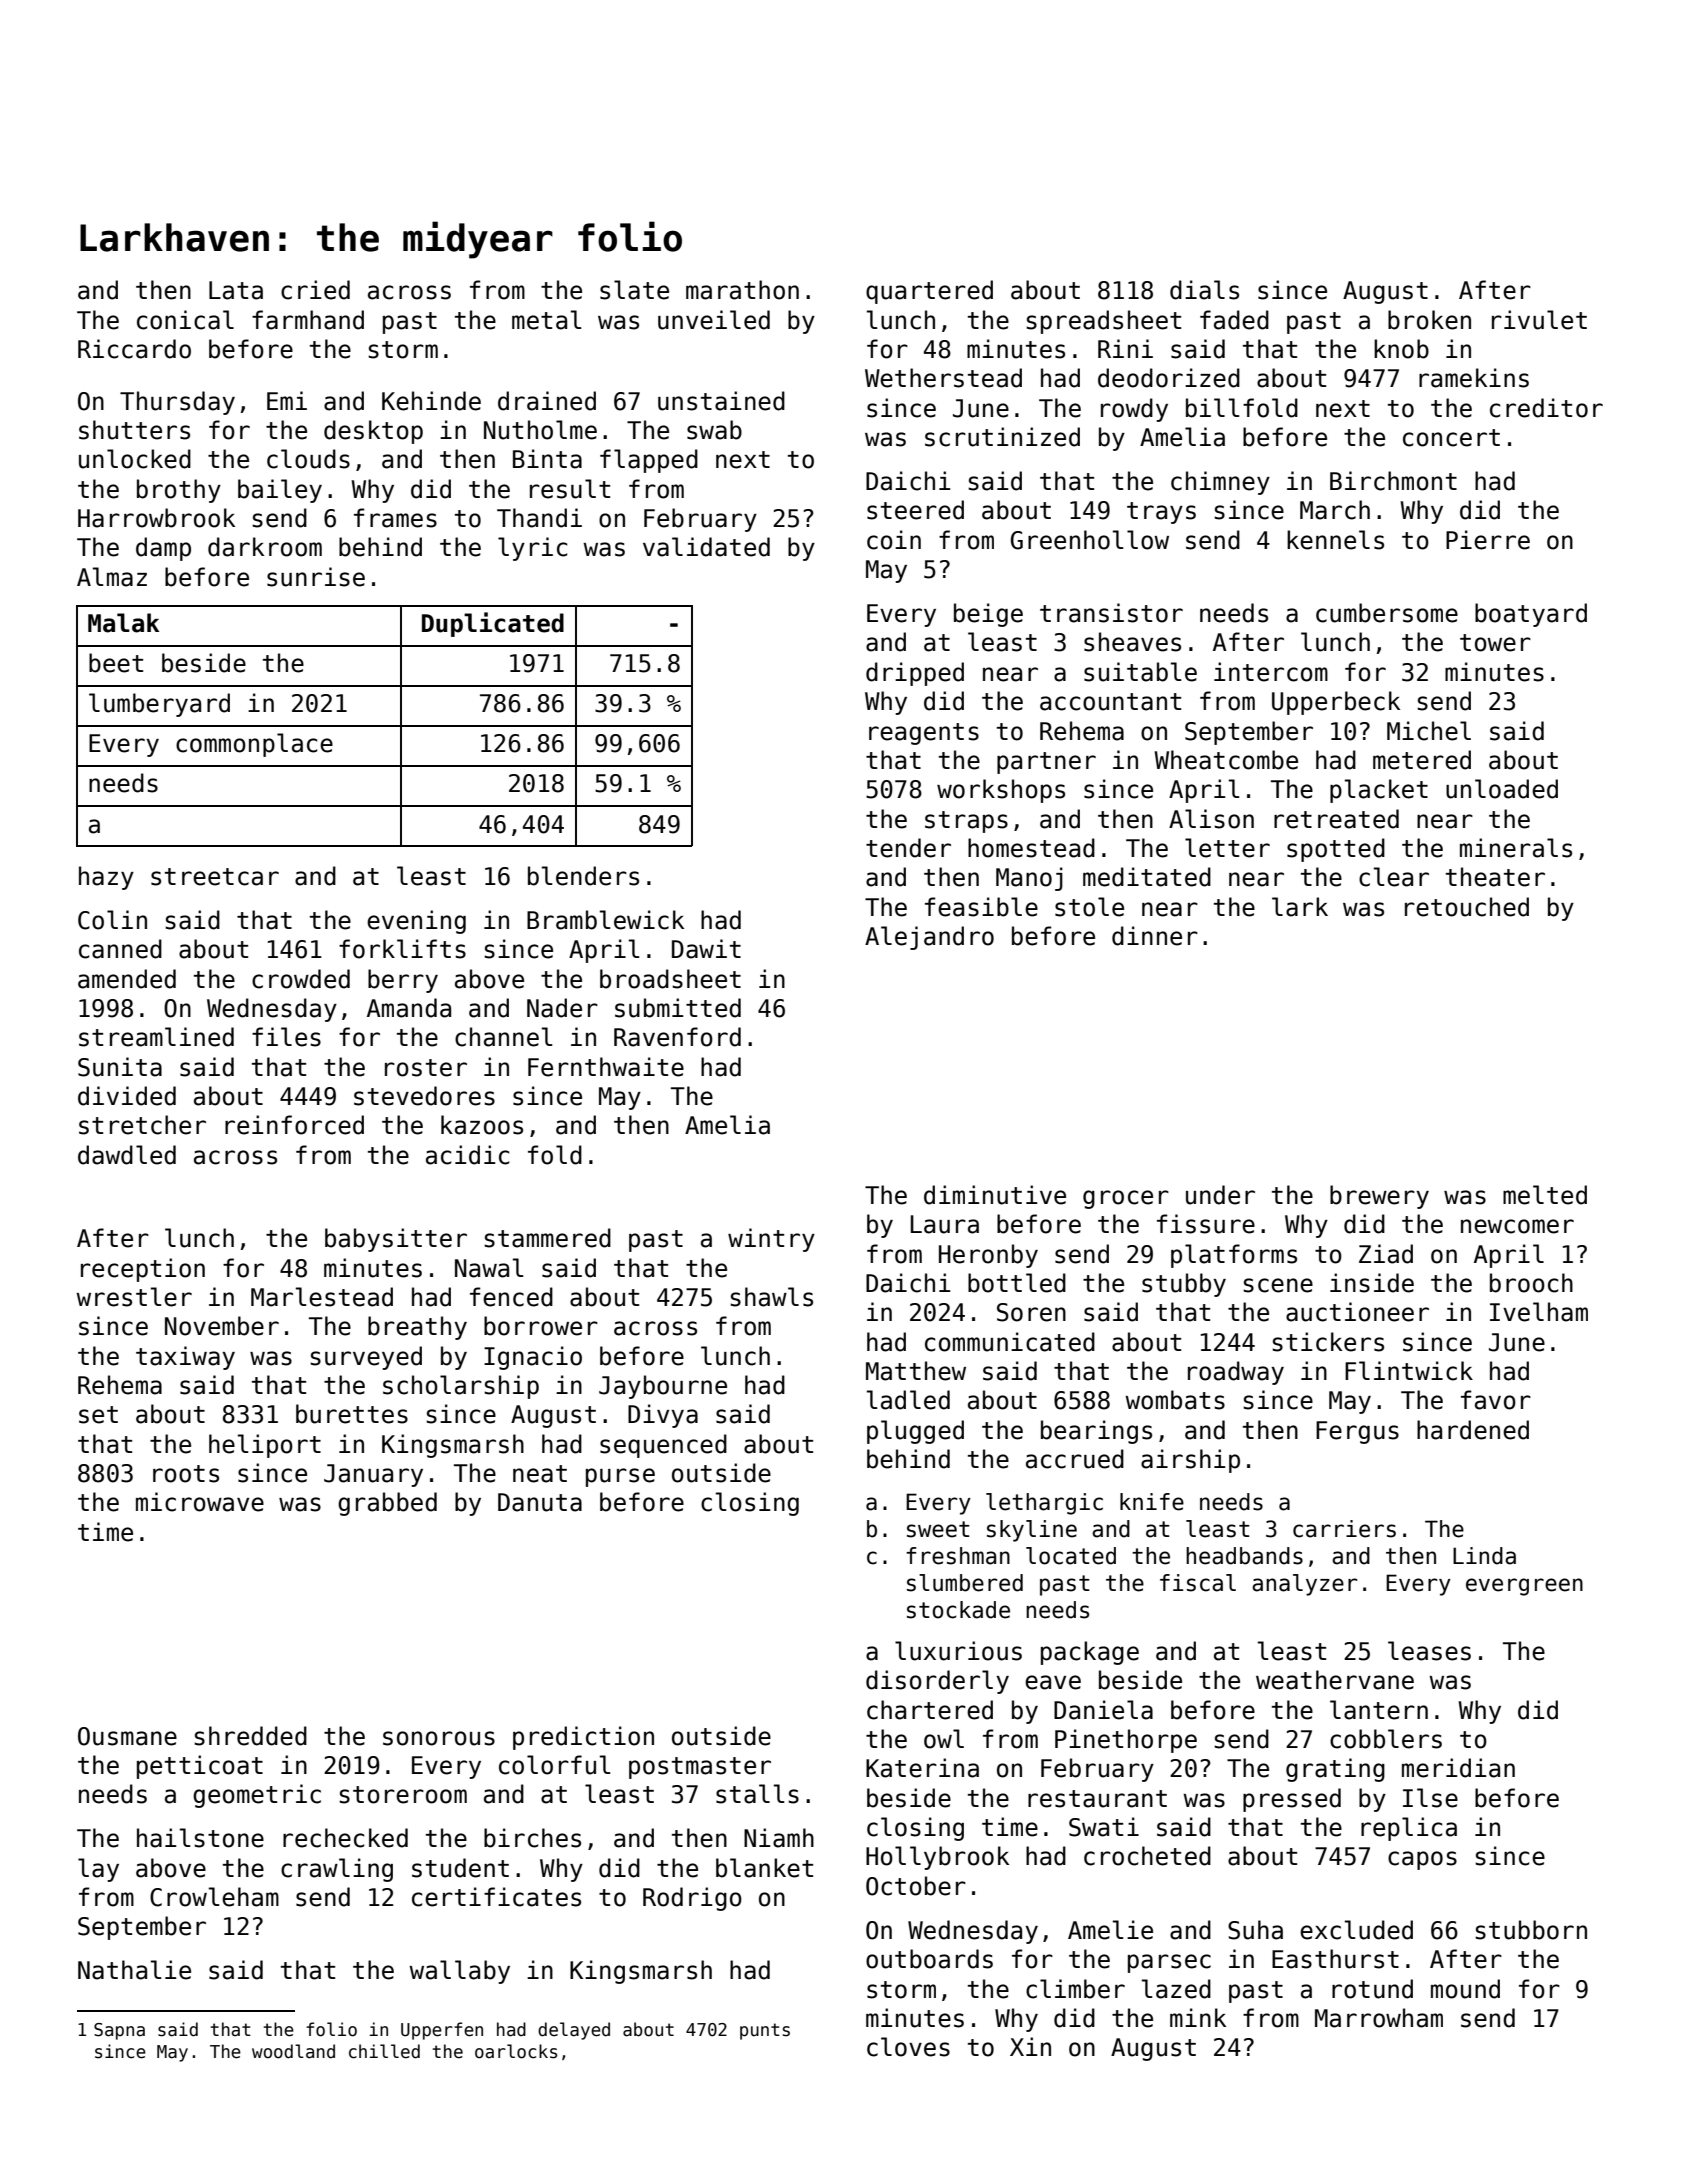  What do you see at coordinates (547, 1238) in the screenshot?
I see `stammered` at bounding box center [547, 1238].
